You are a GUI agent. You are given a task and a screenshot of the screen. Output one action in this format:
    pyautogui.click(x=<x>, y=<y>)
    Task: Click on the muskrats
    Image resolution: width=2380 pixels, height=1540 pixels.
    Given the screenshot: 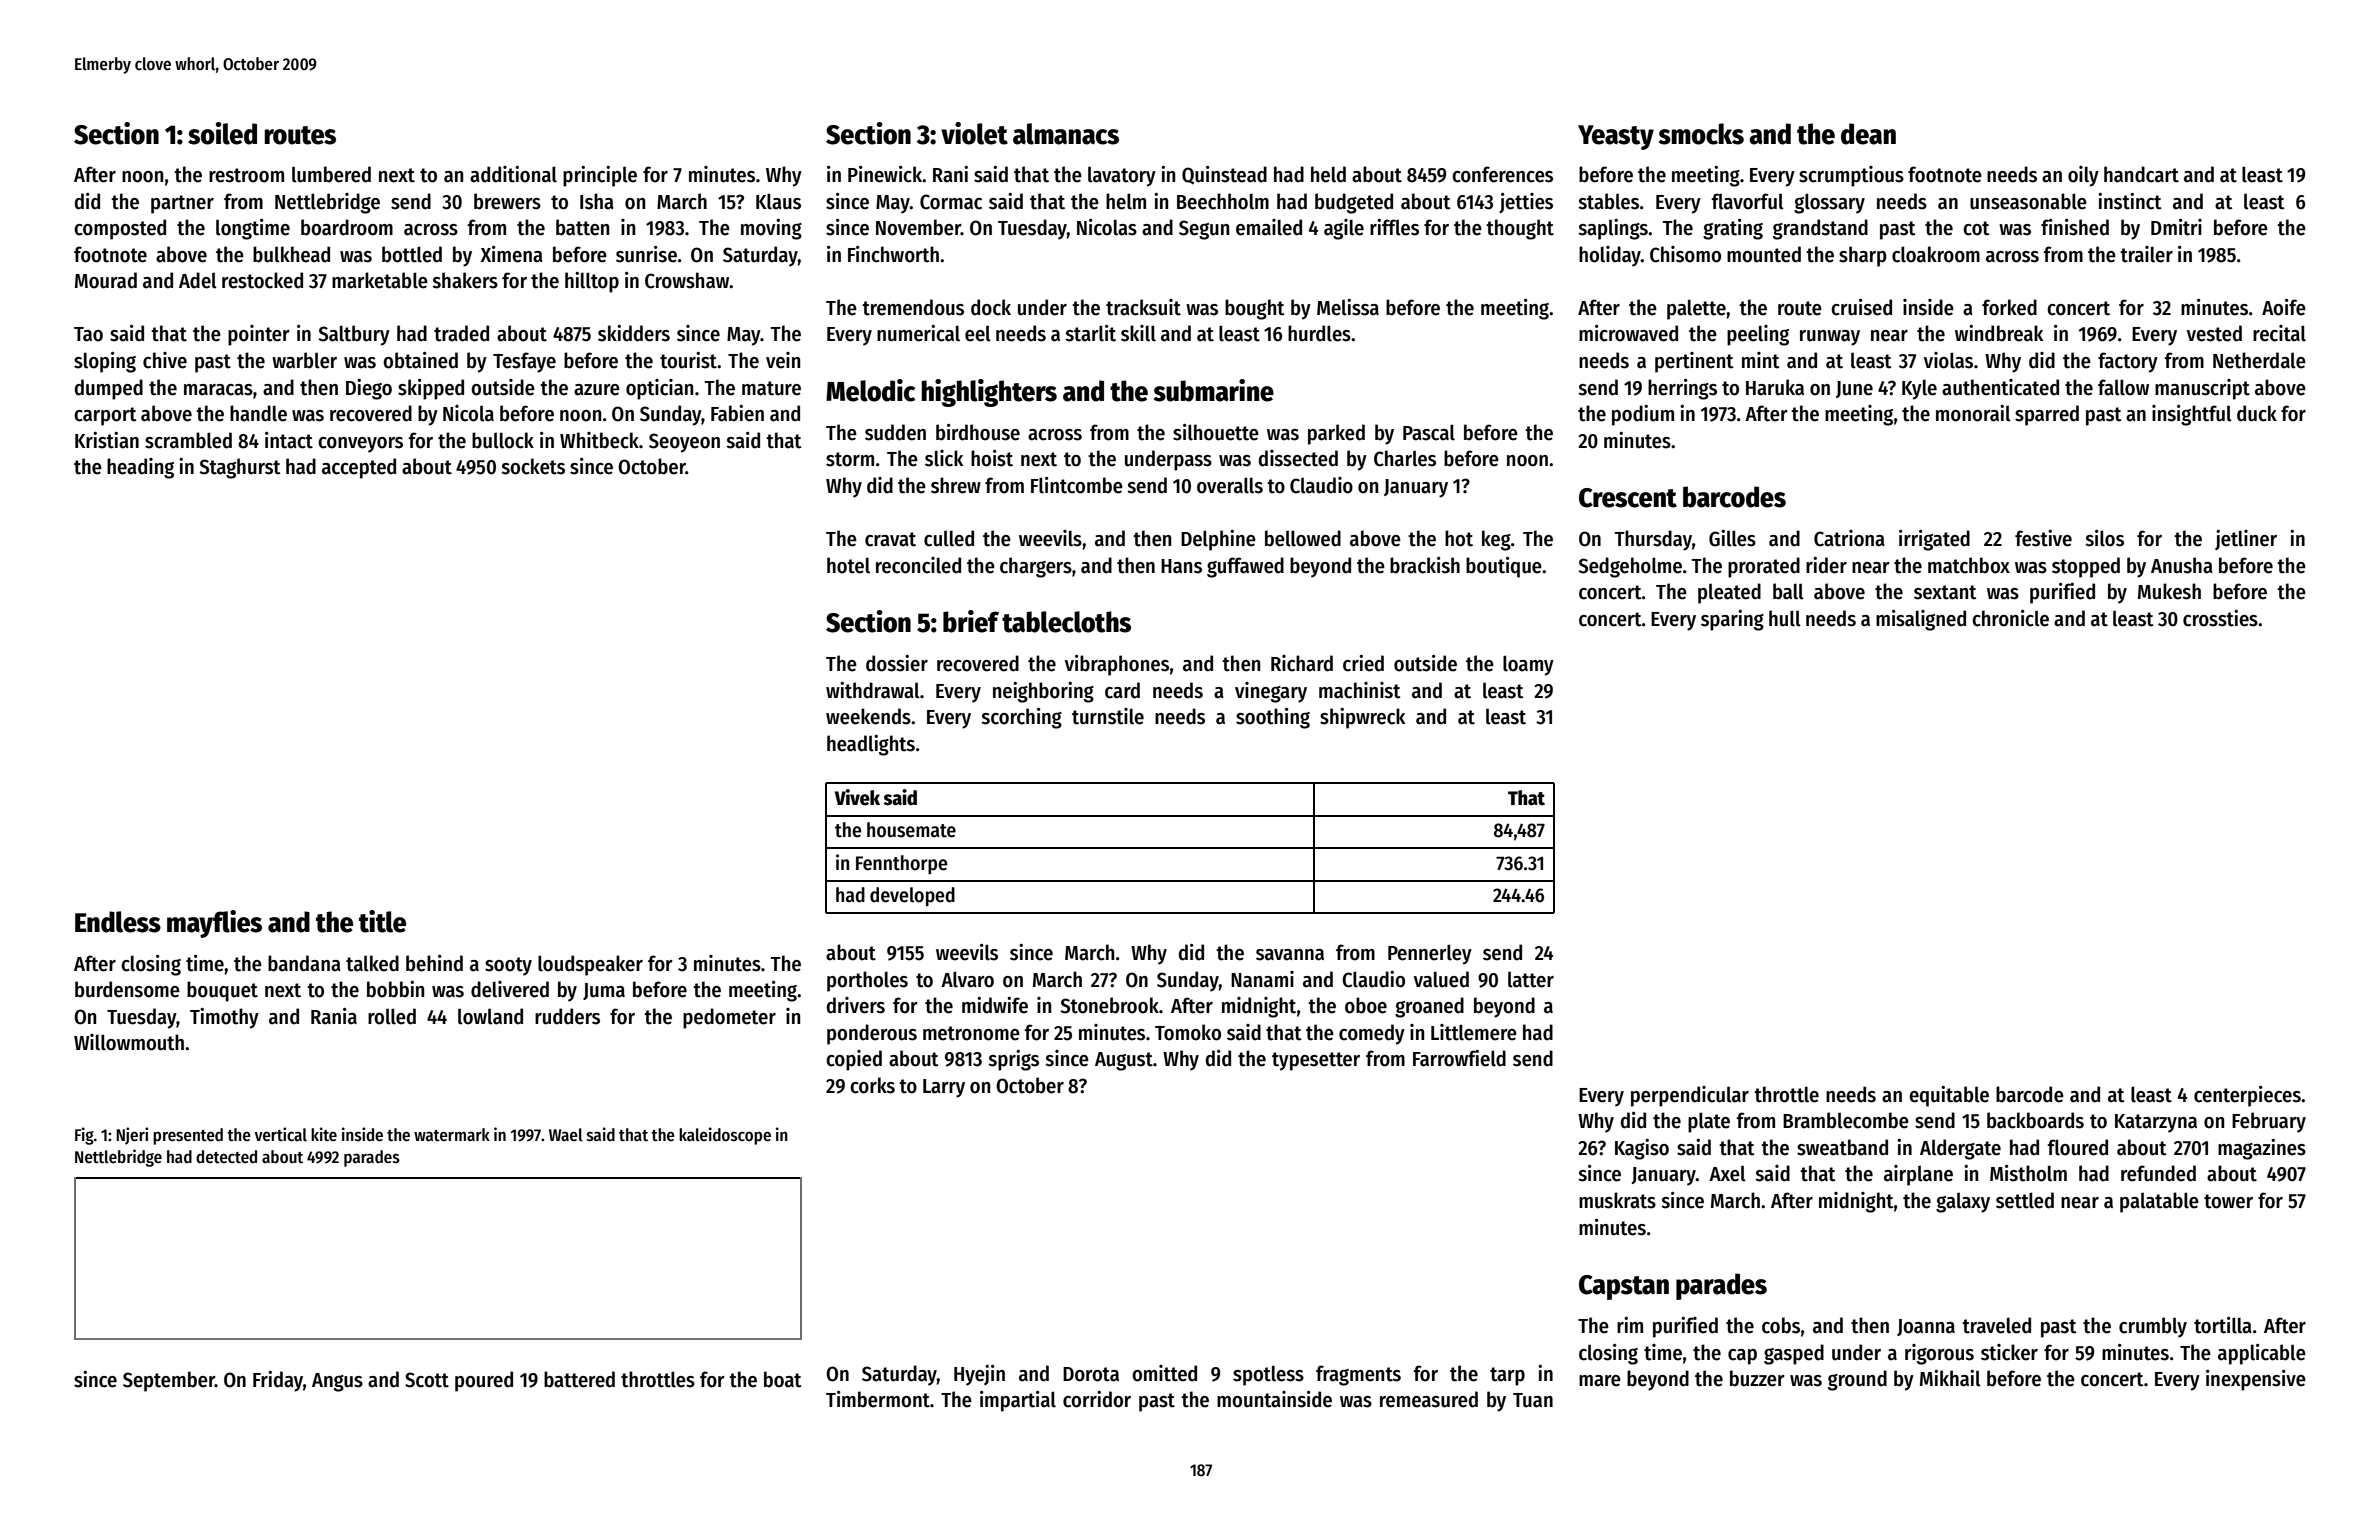 What is the action you would take?
    pyautogui.click(x=1617, y=1200)
